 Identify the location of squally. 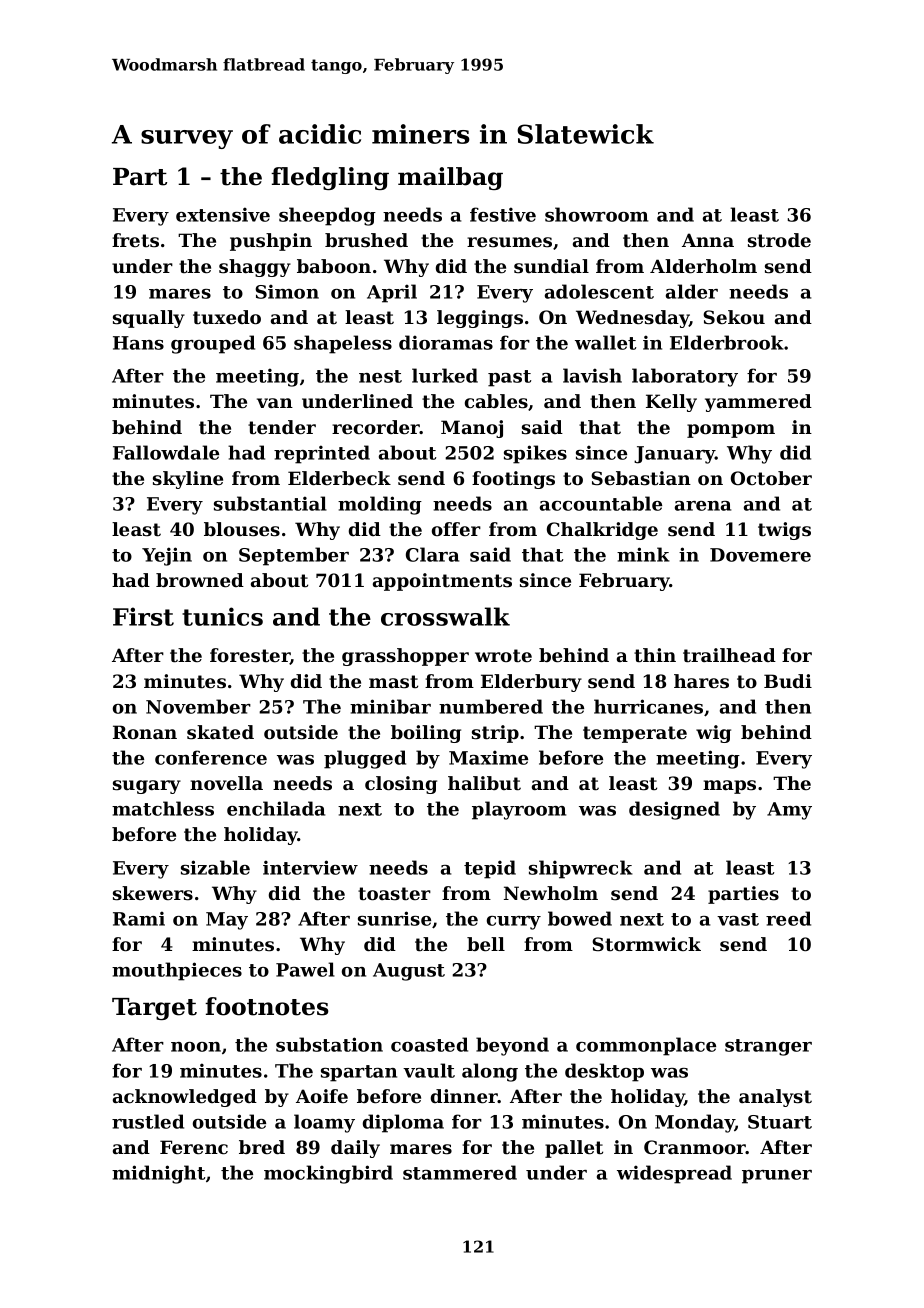
(149, 319).
